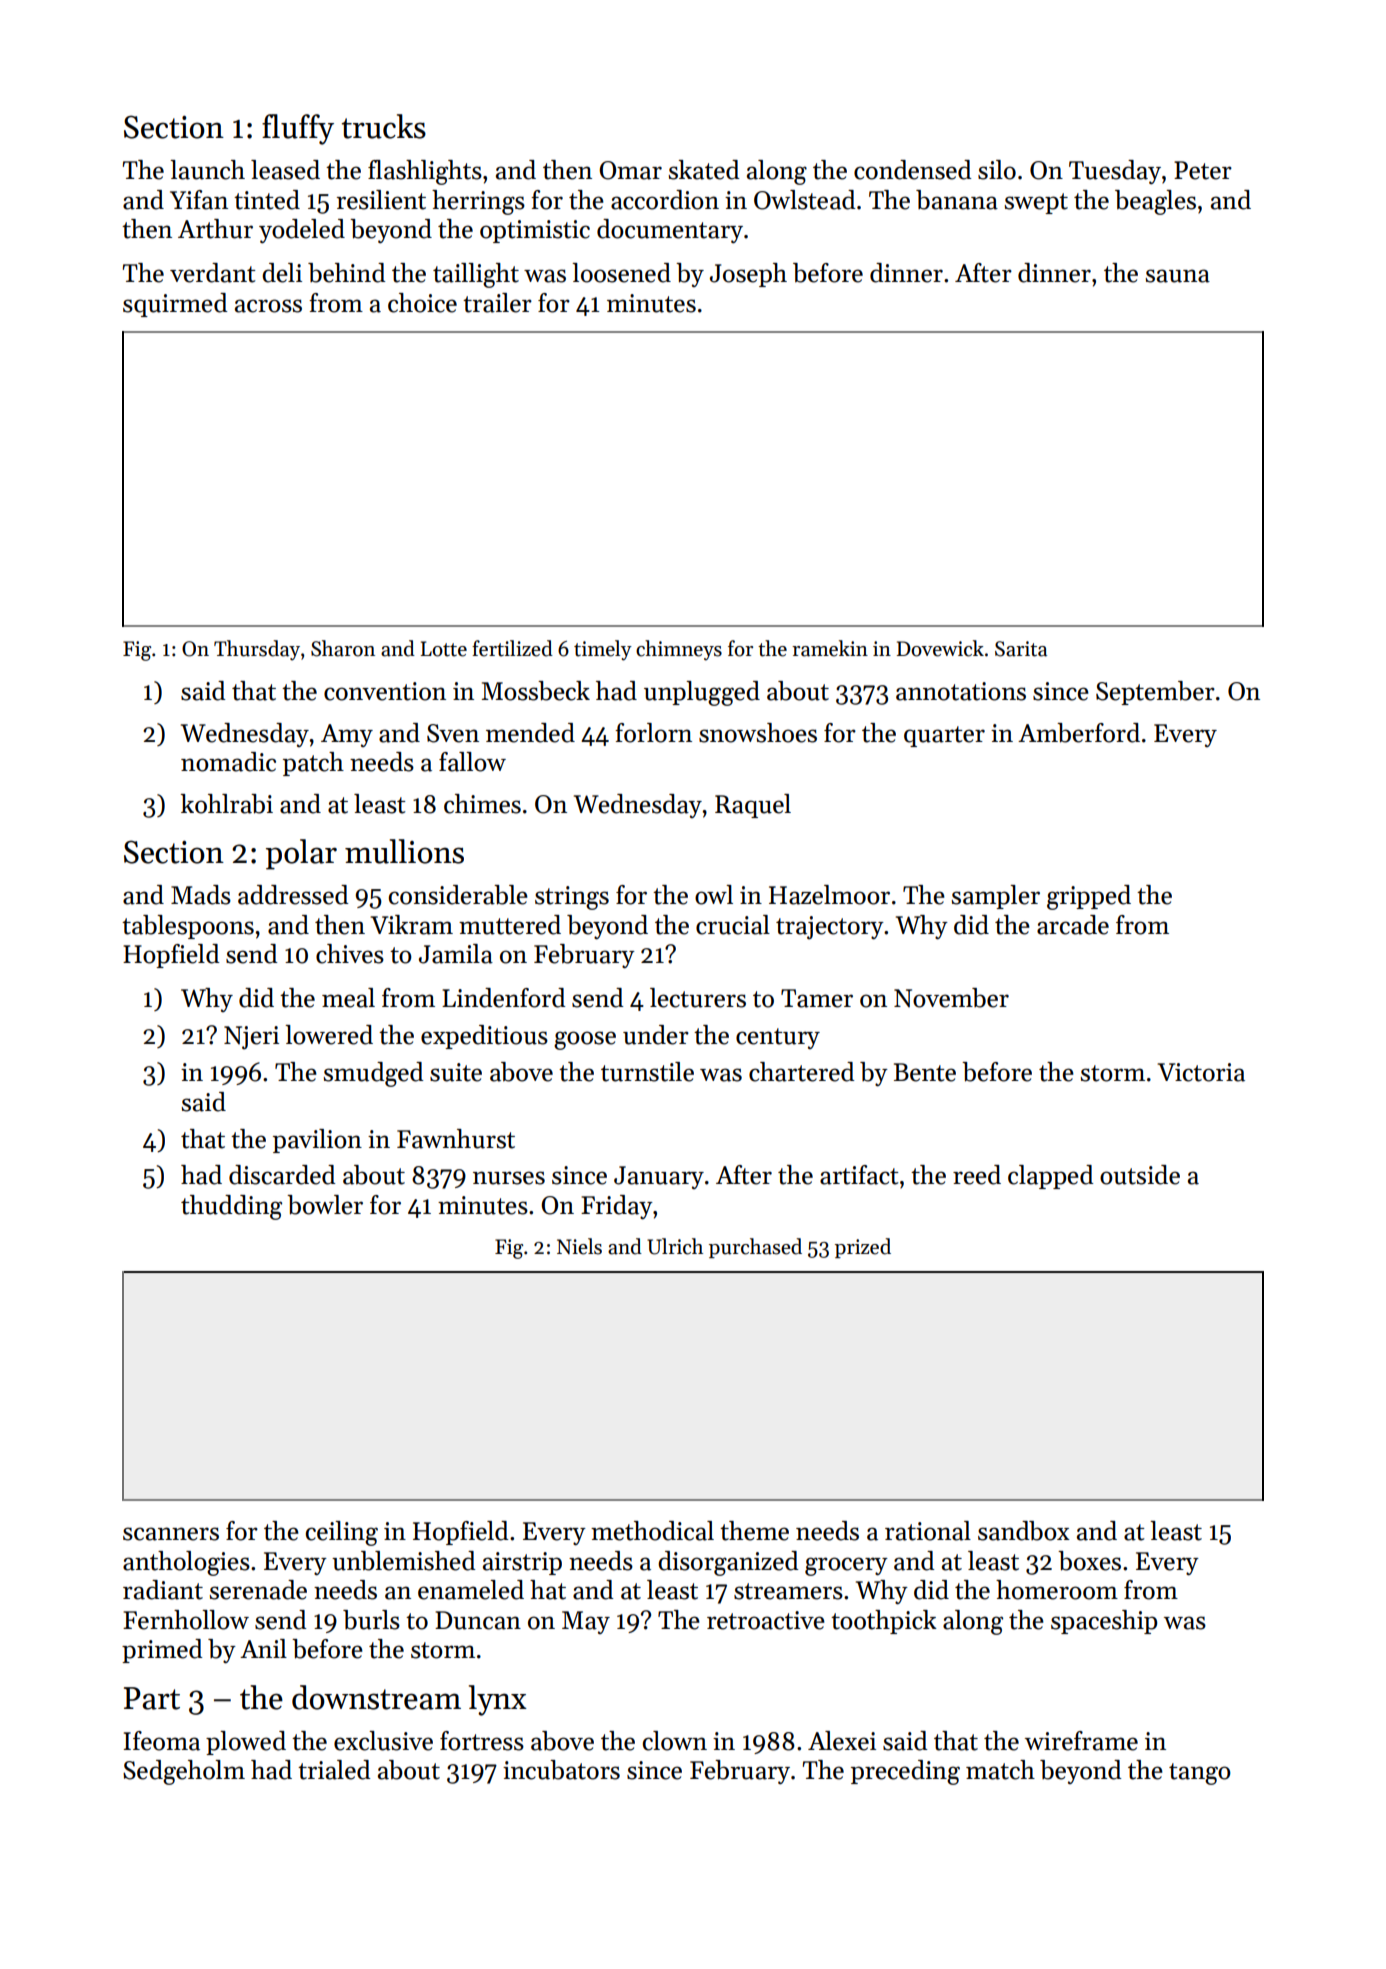  What do you see at coordinates (1115, 172) in the image?
I see `Tuesday` at bounding box center [1115, 172].
